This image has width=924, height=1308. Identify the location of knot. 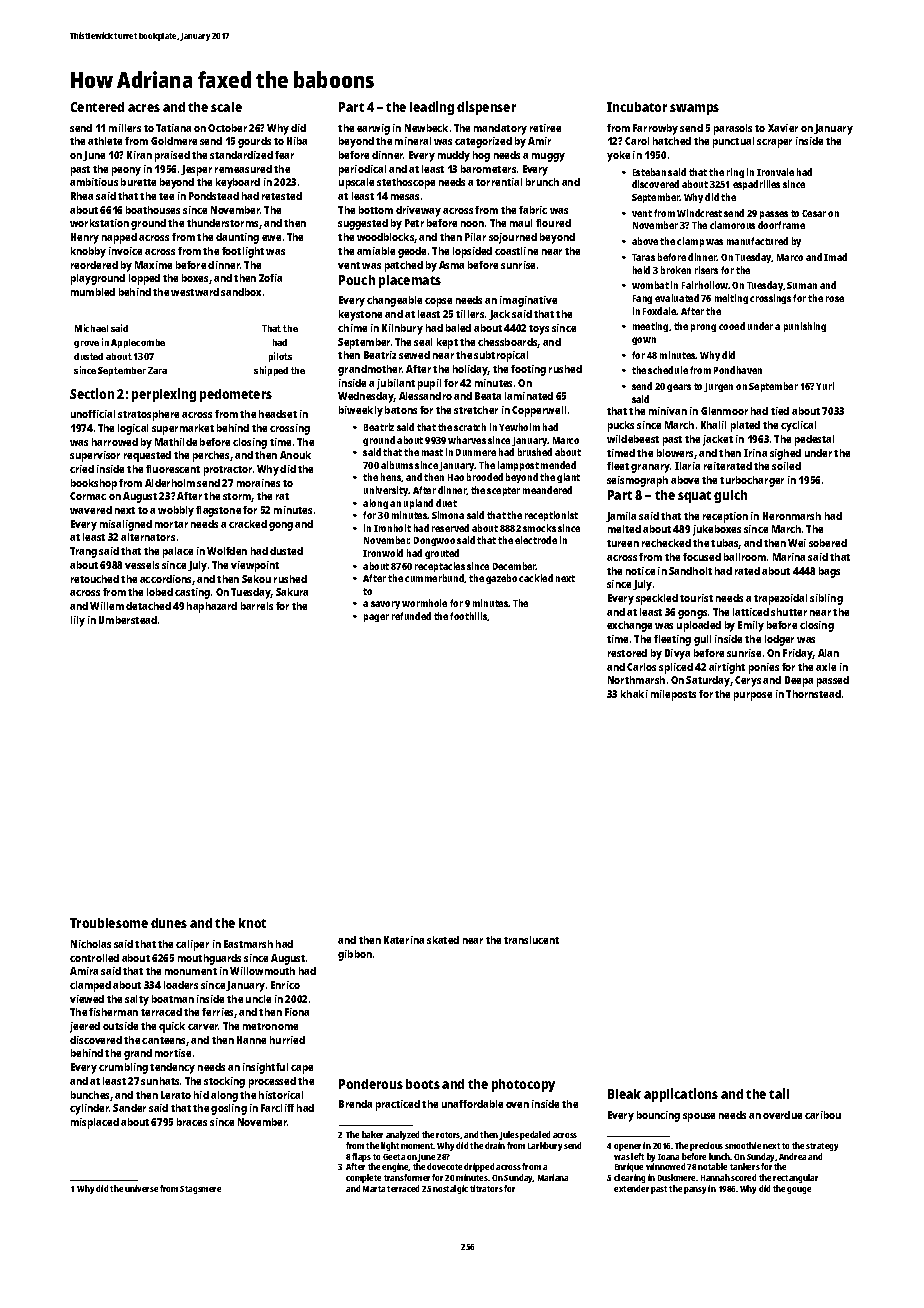
(252, 923).
